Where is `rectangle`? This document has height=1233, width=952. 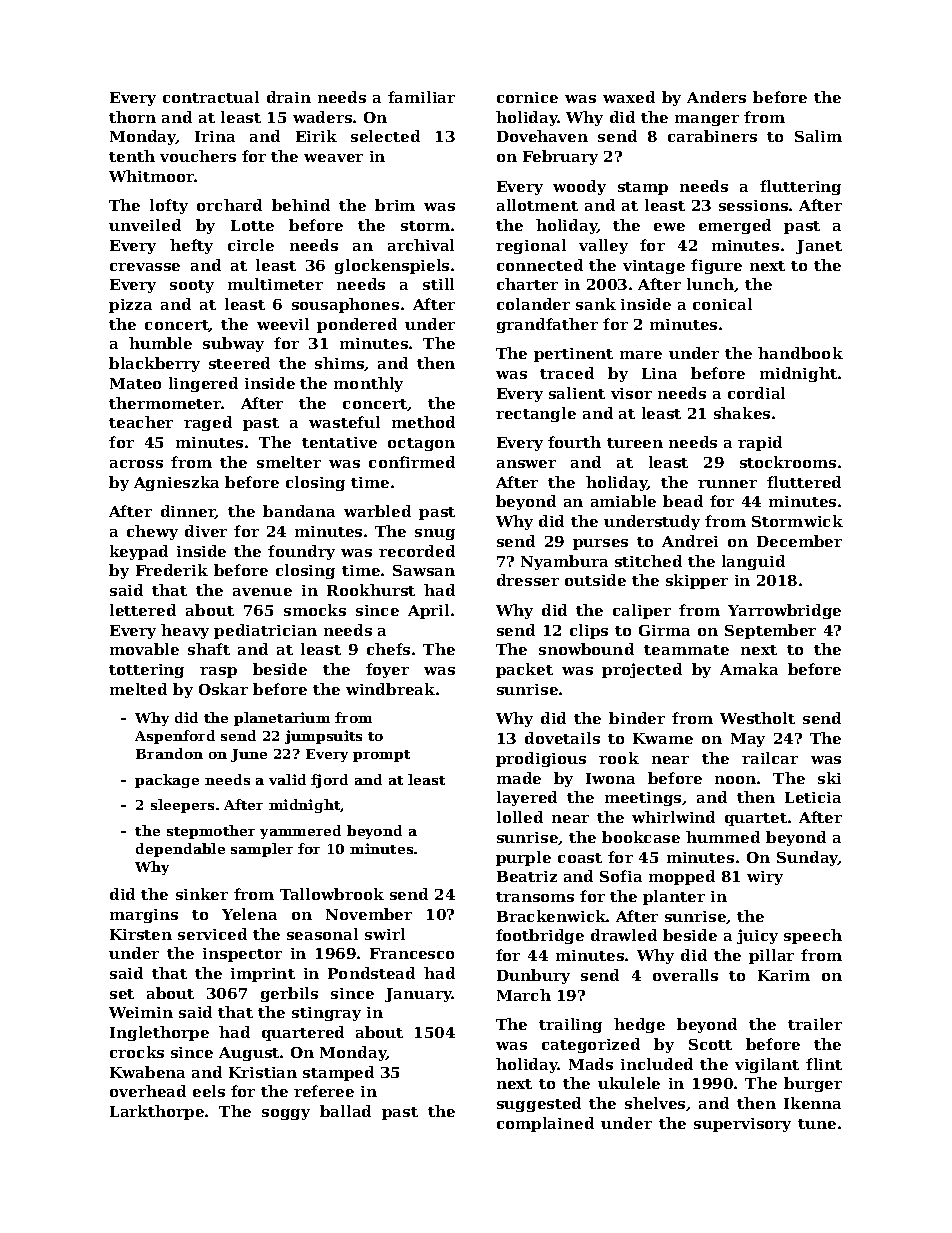
rectangle is located at coordinates (536, 414).
